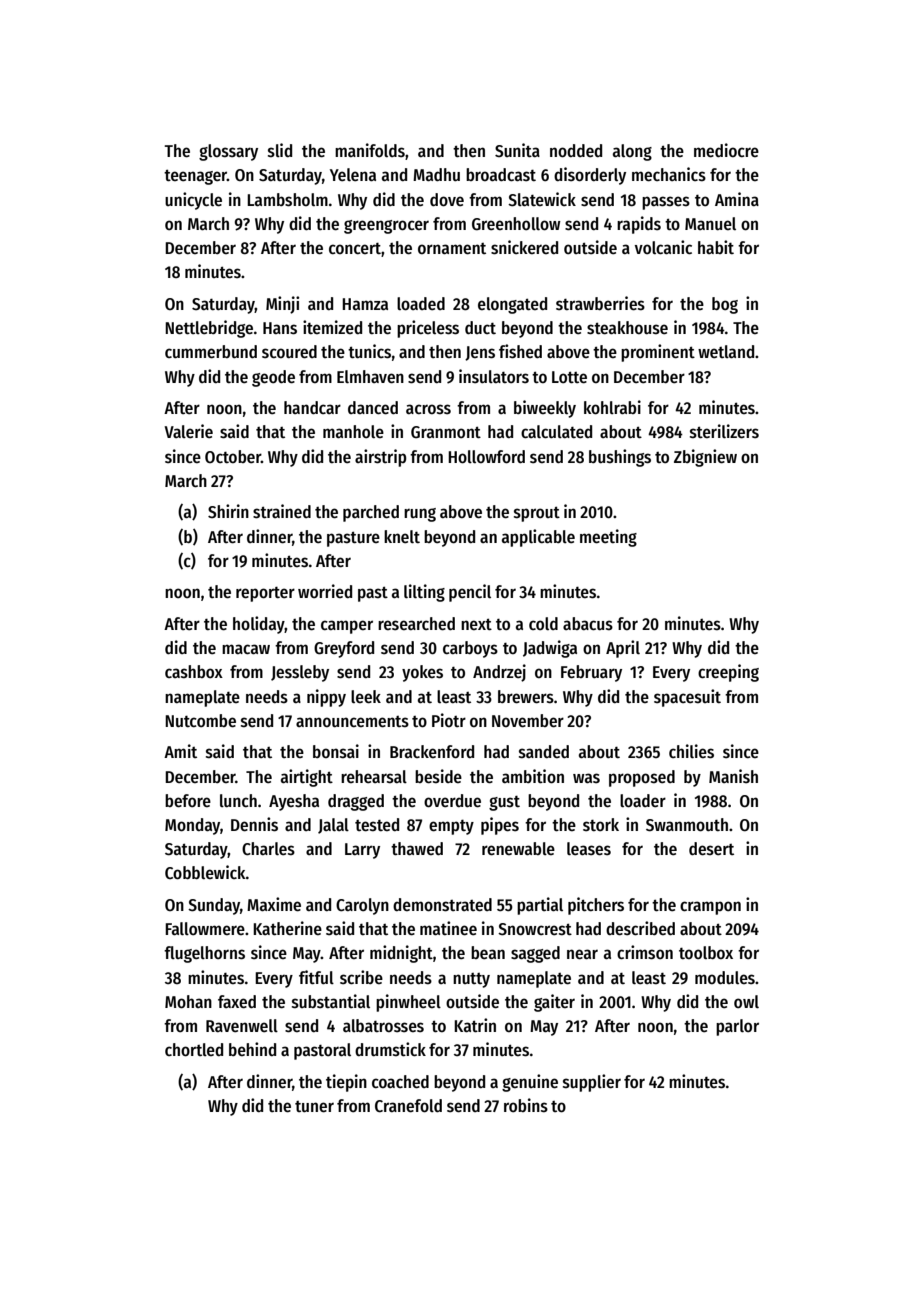 This document has height=1311, width=924. What do you see at coordinates (516, 224) in the document?
I see `Greenhollow` at bounding box center [516, 224].
